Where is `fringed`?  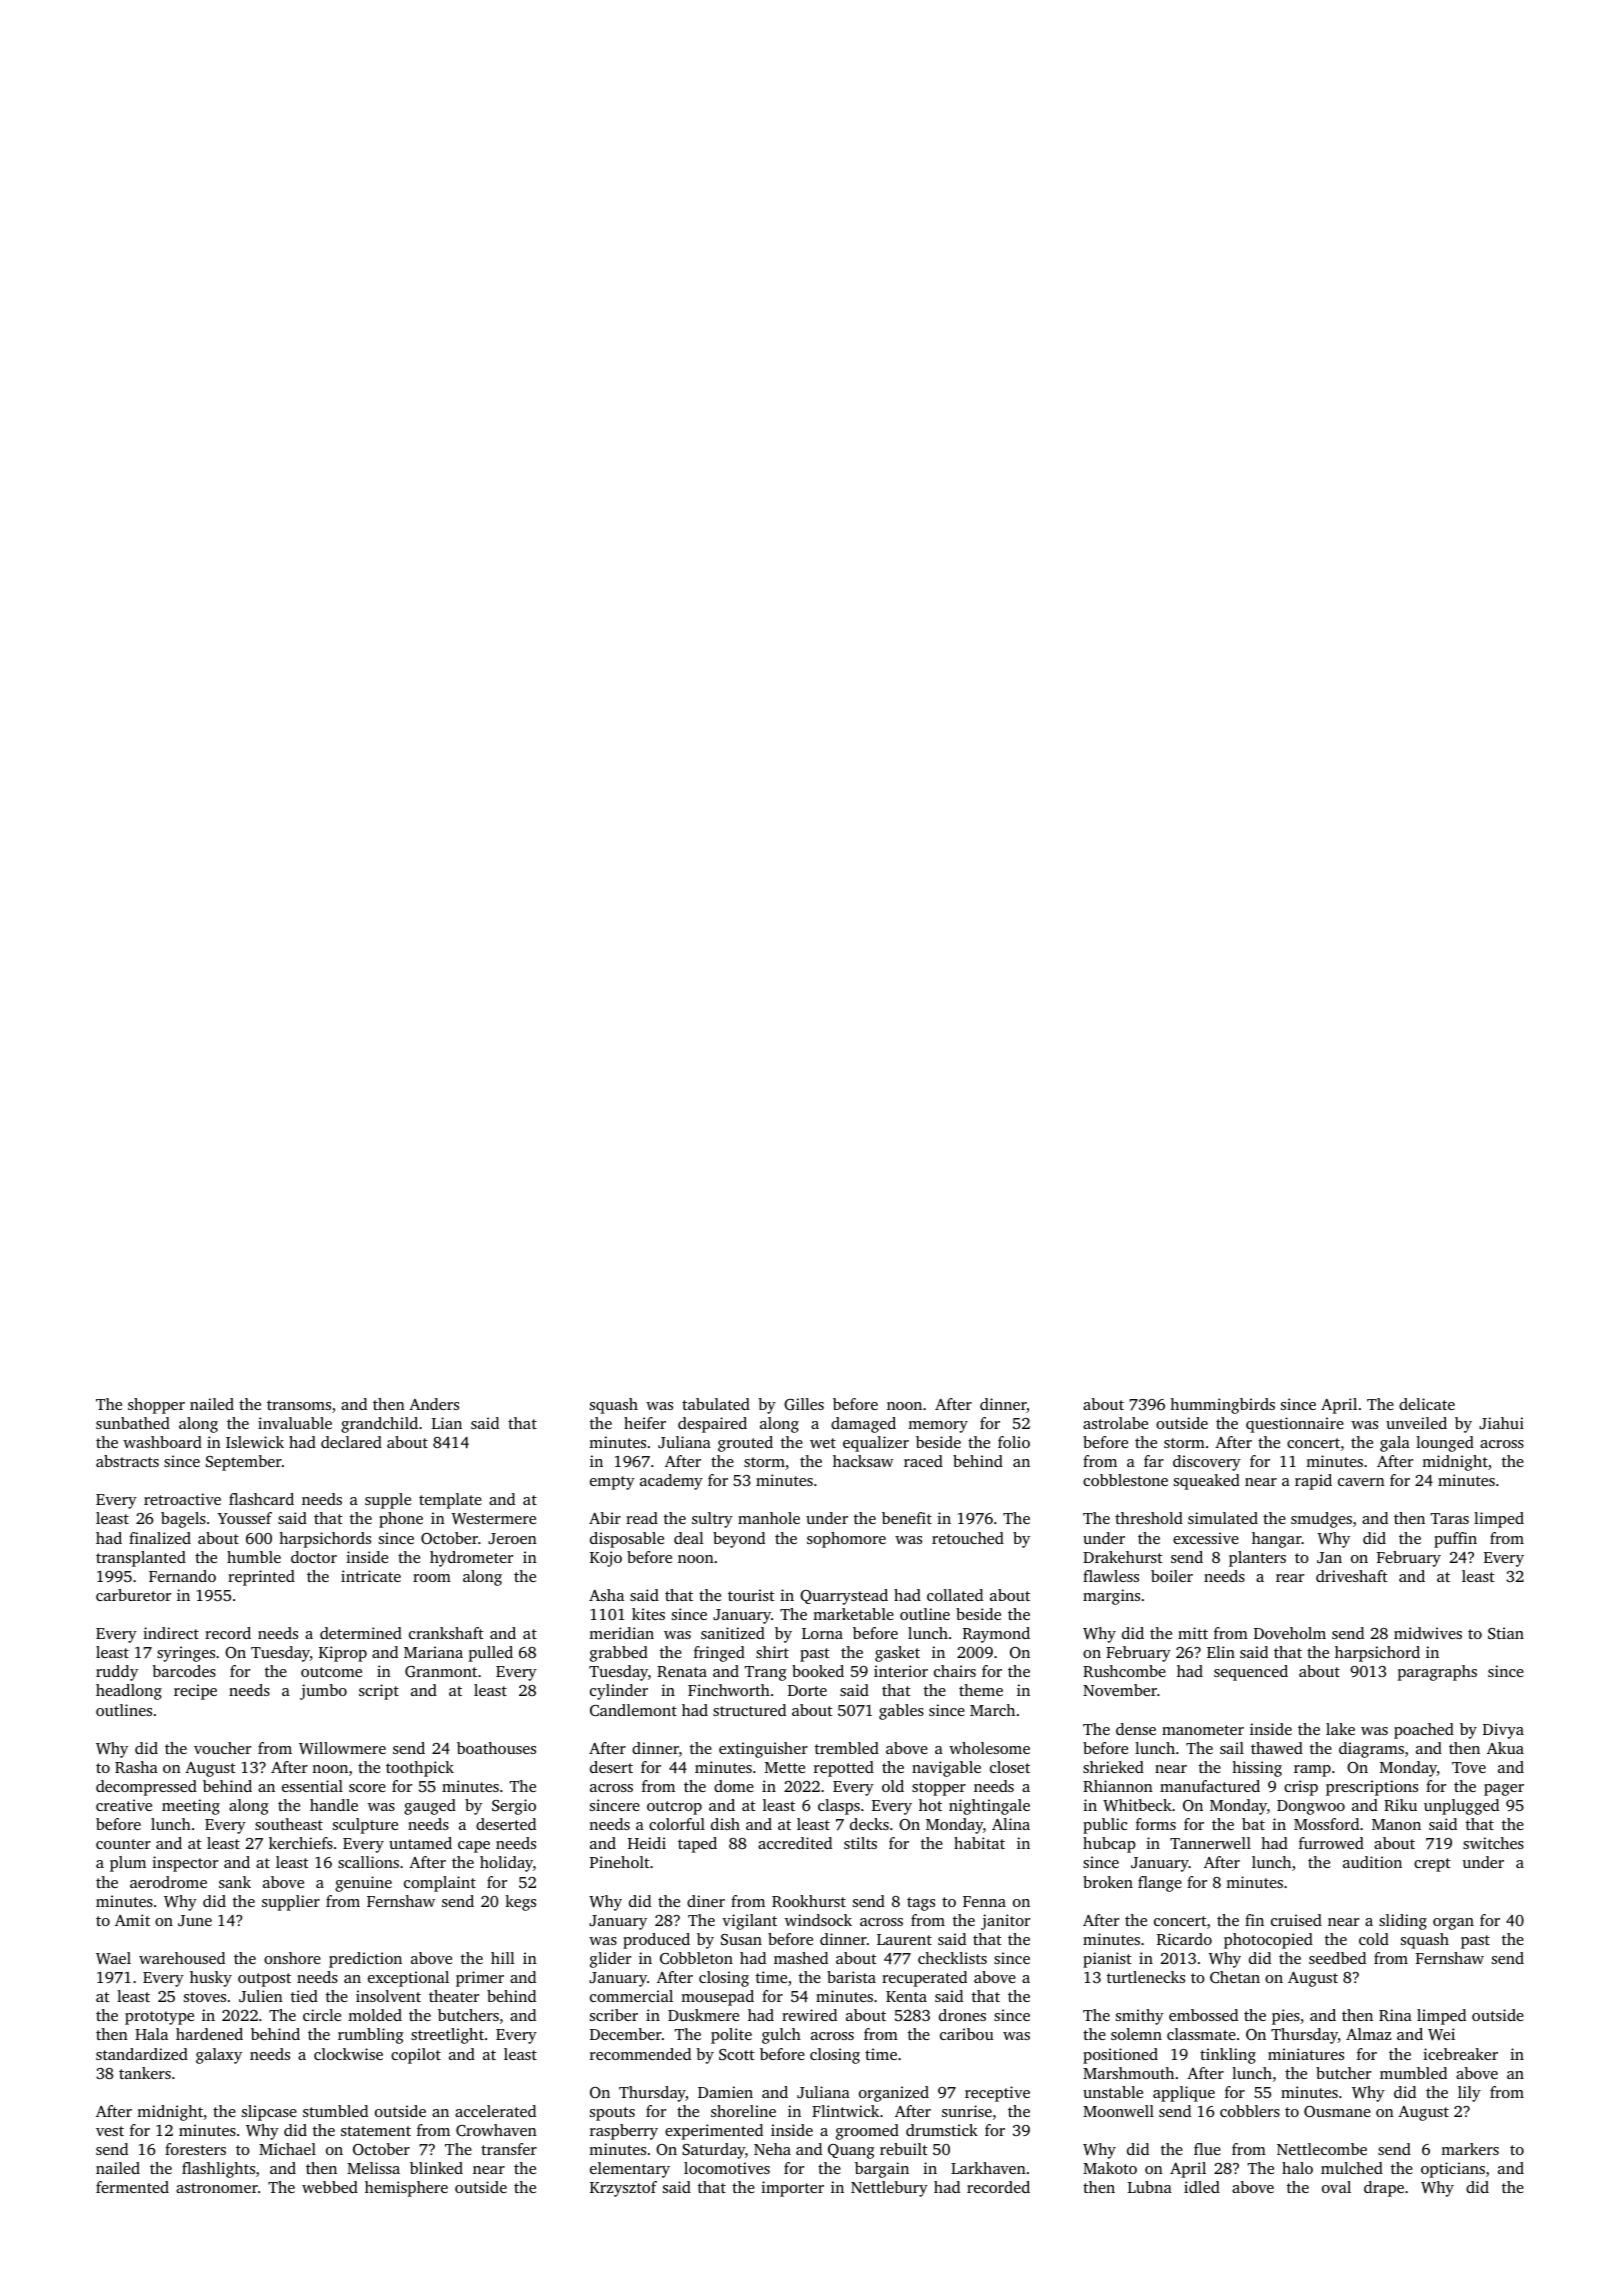 fringed is located at coordinates (719, 1654).
